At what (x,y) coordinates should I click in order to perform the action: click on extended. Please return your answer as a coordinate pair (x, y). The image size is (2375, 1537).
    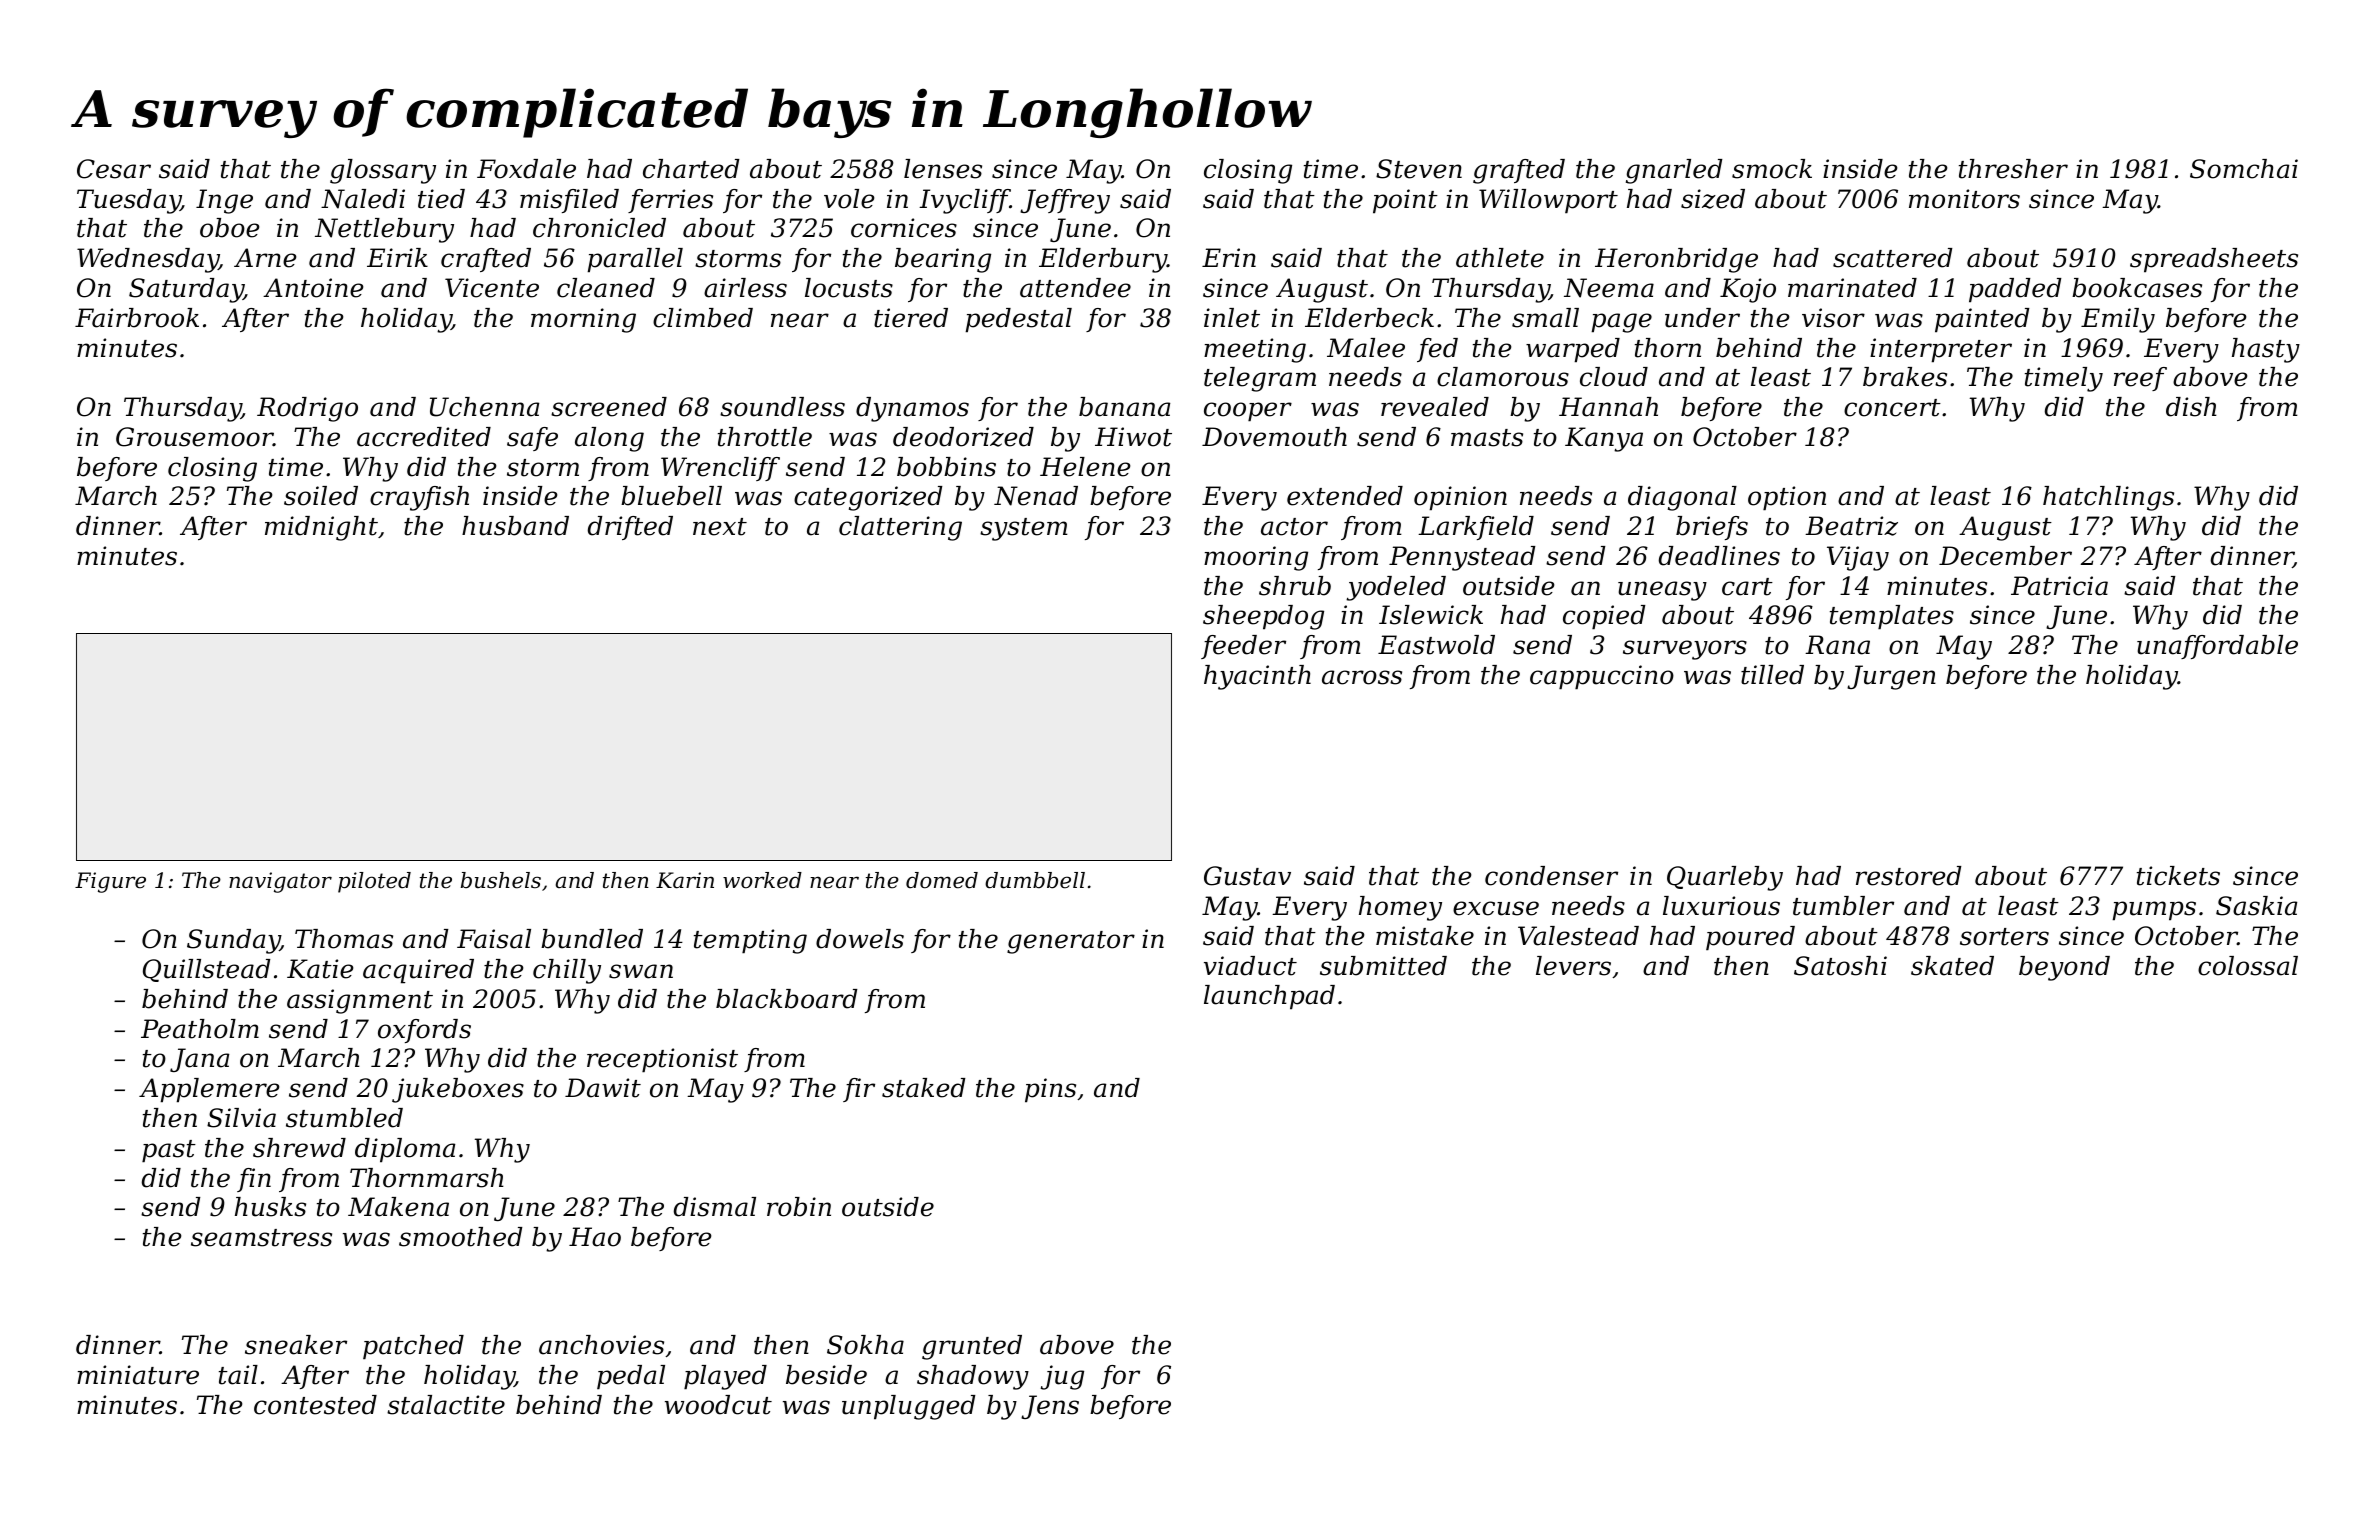
    Looking at the image, I should click on (1345, 496).
